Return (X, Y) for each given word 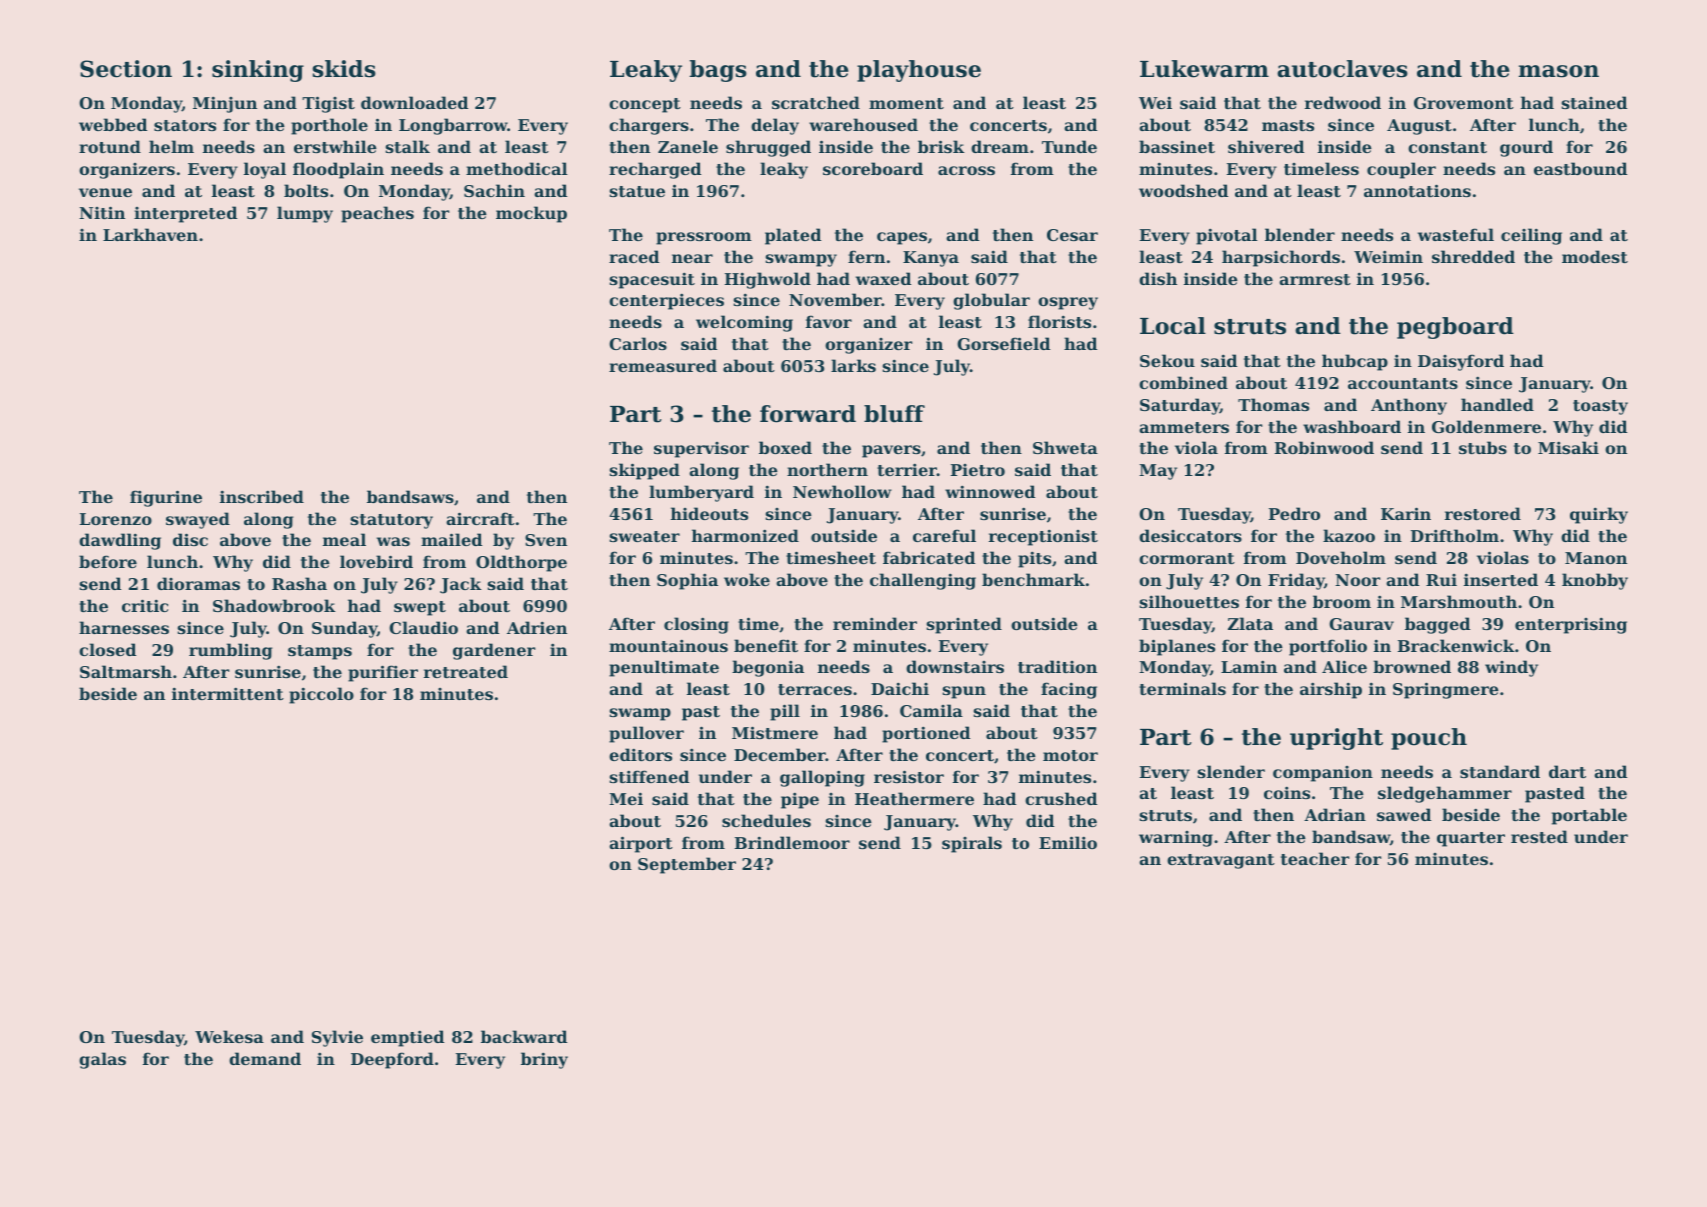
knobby (1595, 581)
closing (696, 625)
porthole (329, 126)
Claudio (423, 627)
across (966, 170)
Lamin (1249, 666)
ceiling (1531, 236)
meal (344, 539)
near (692, 258)
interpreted (185, 214)
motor (1070, 755)
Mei (626, 798)
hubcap (1355, 362)
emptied (407, 1038)
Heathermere (914, 798)
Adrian (1335, 814)
